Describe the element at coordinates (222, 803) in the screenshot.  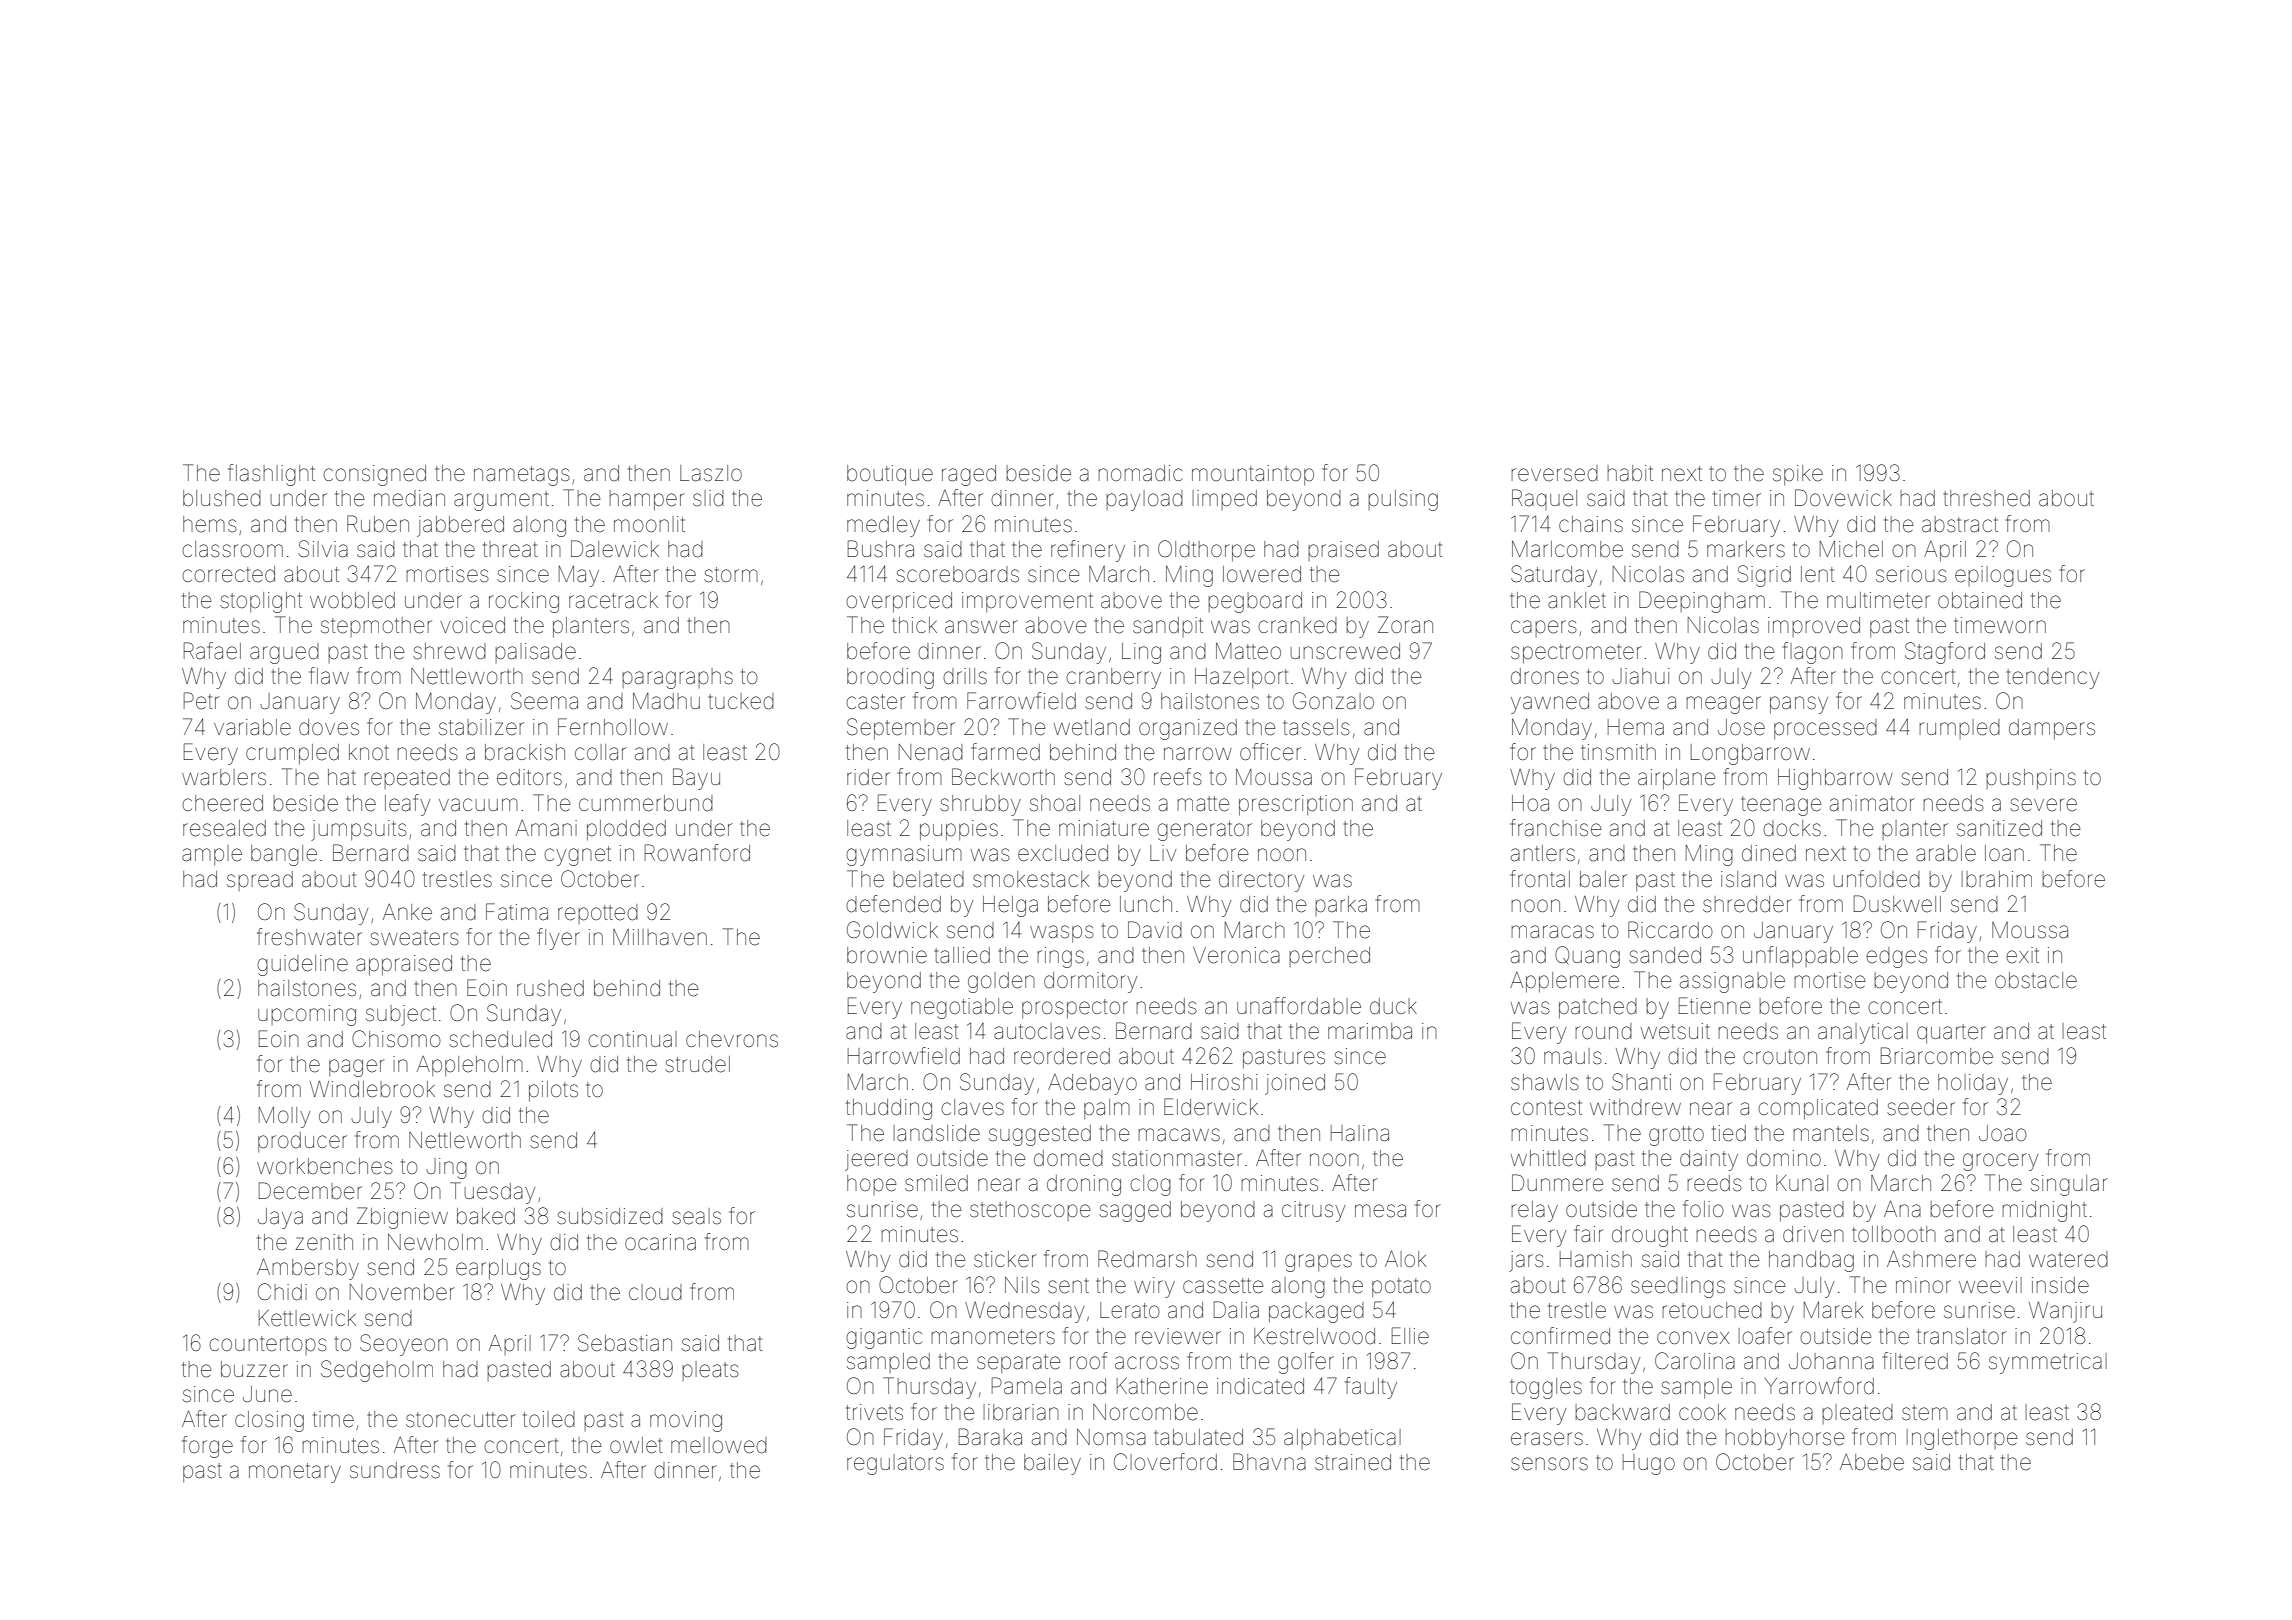
I see `cheered` at that location.
